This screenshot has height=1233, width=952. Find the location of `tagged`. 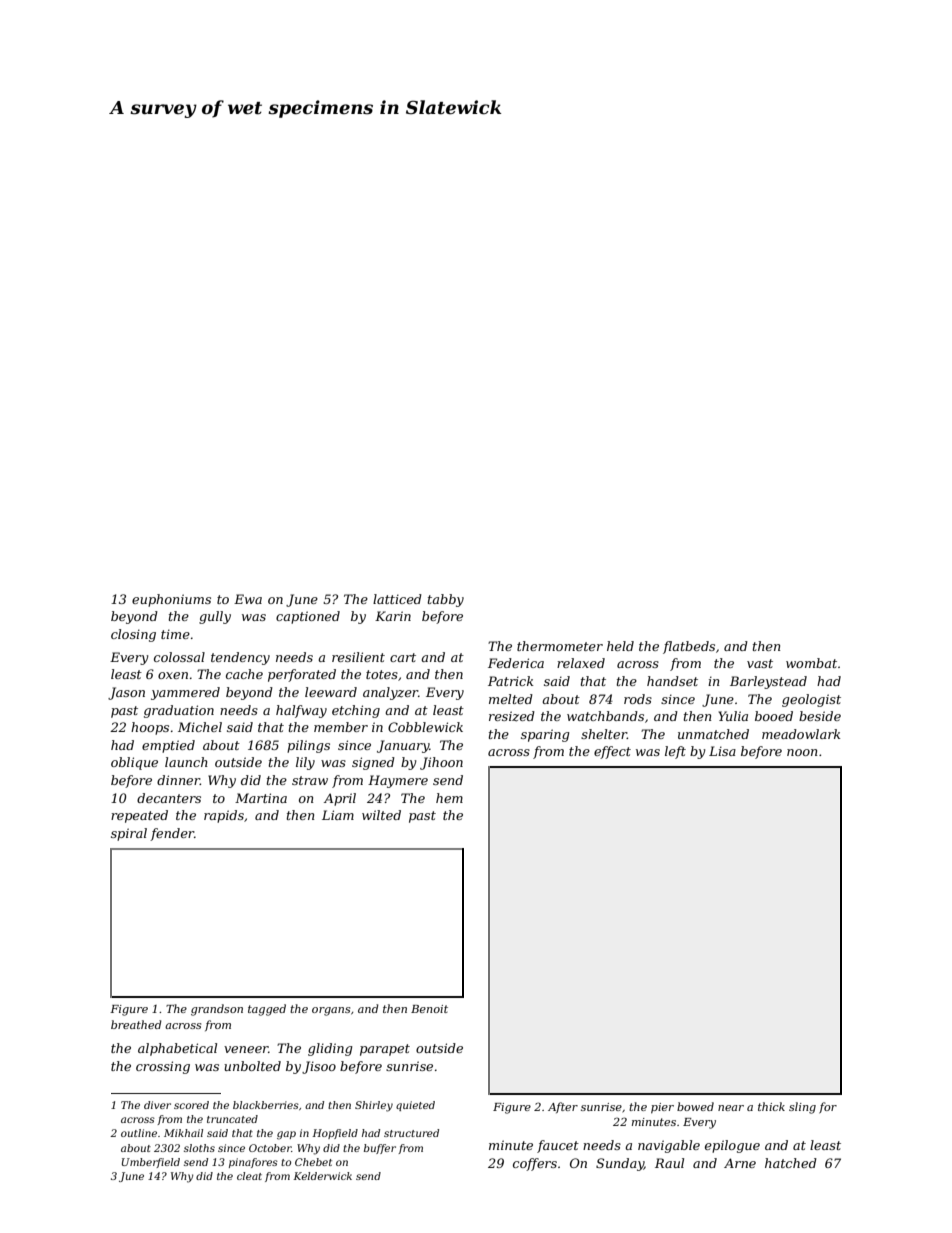

tagged is located at coordinates (267, 1010).
